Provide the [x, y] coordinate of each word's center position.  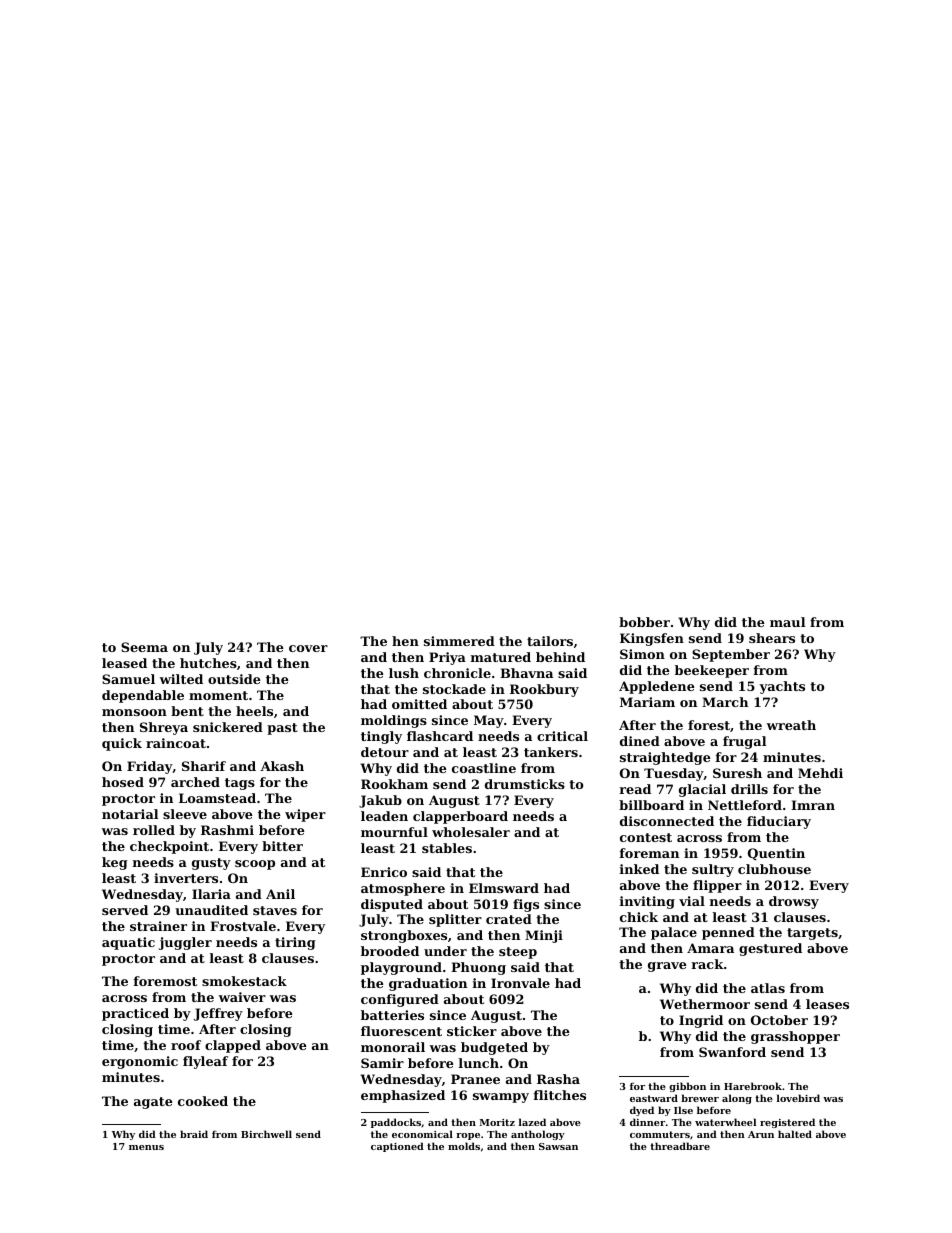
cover [308, 648]
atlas [768, 988]
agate [153, 1103]
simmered [459, 641]
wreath [791, 725]
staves [275, 910]
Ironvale [520, 983]
